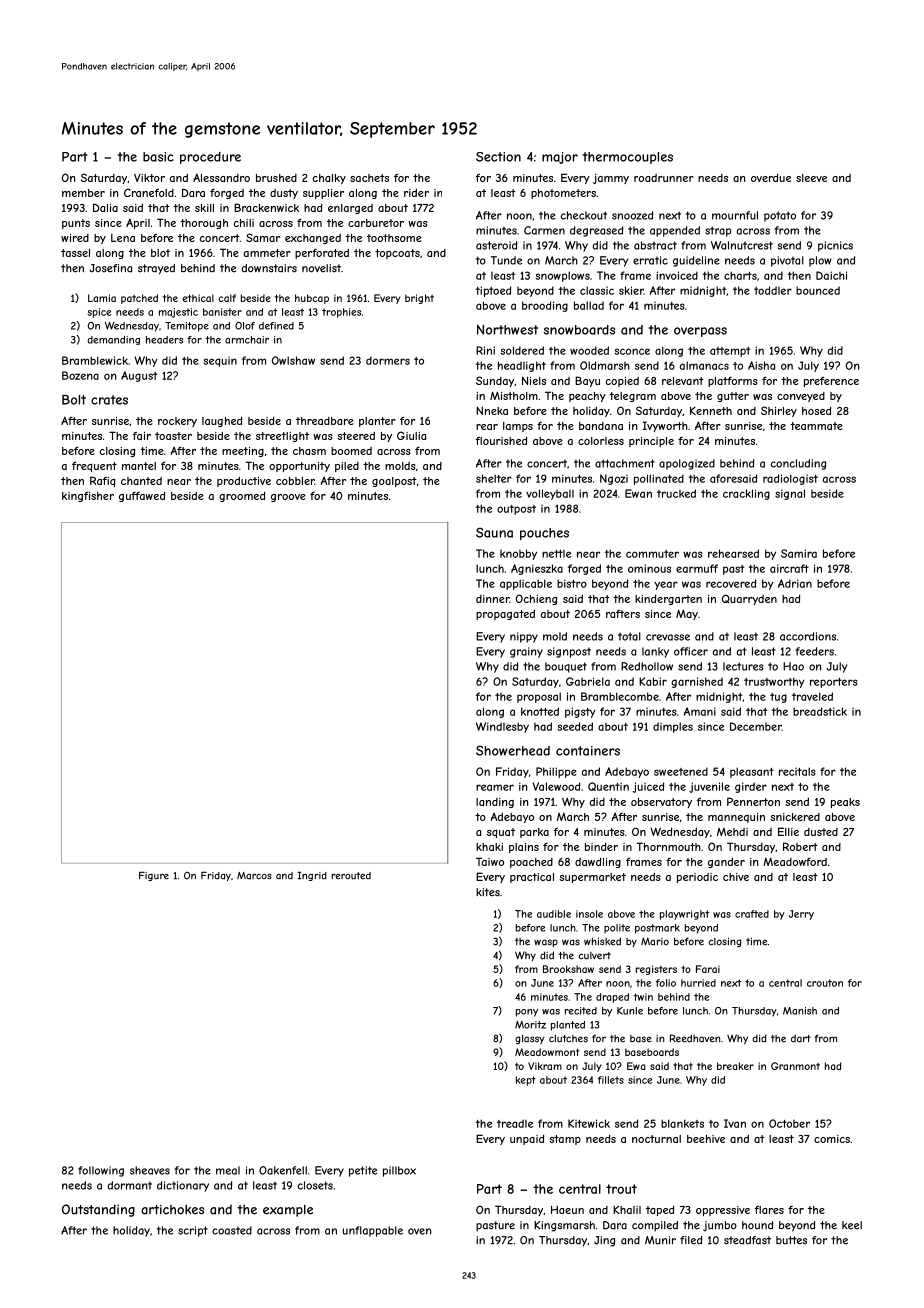 The height and width of the screenshot is (1308, 924). I want to click on dinner, so click(492, 599).
